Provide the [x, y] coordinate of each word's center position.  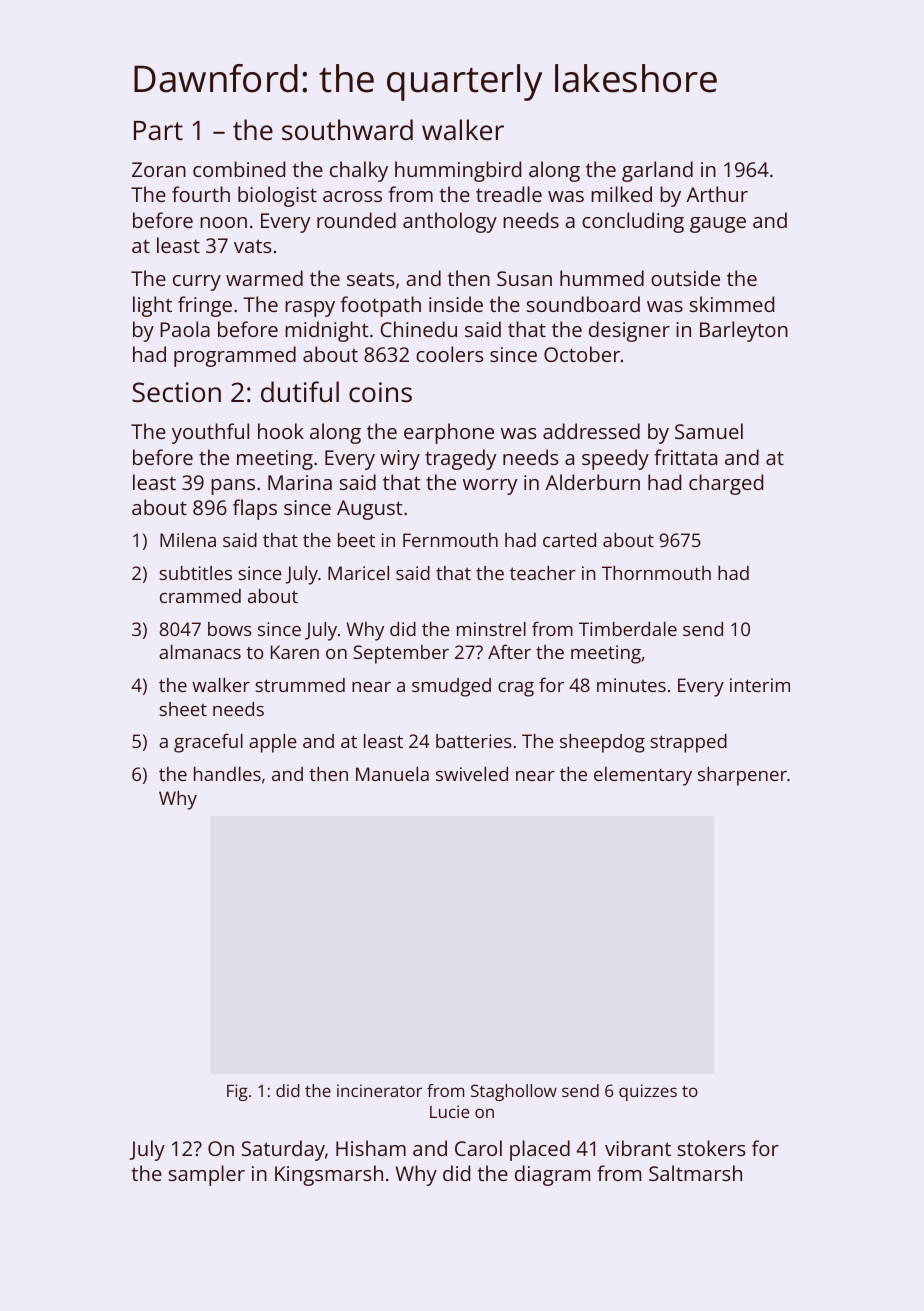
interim [760, 685]
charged [726, 484]
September [401, 654]
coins [380, 392]
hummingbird [458, 171]
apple [273, 743]
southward [347, 130]
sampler [207, 1175]
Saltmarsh [695, 1173]
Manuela [392, 774]
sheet [183, 709]
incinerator [379, 1090]
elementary [643, 776]
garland [657, 171]
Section [176, 392]
